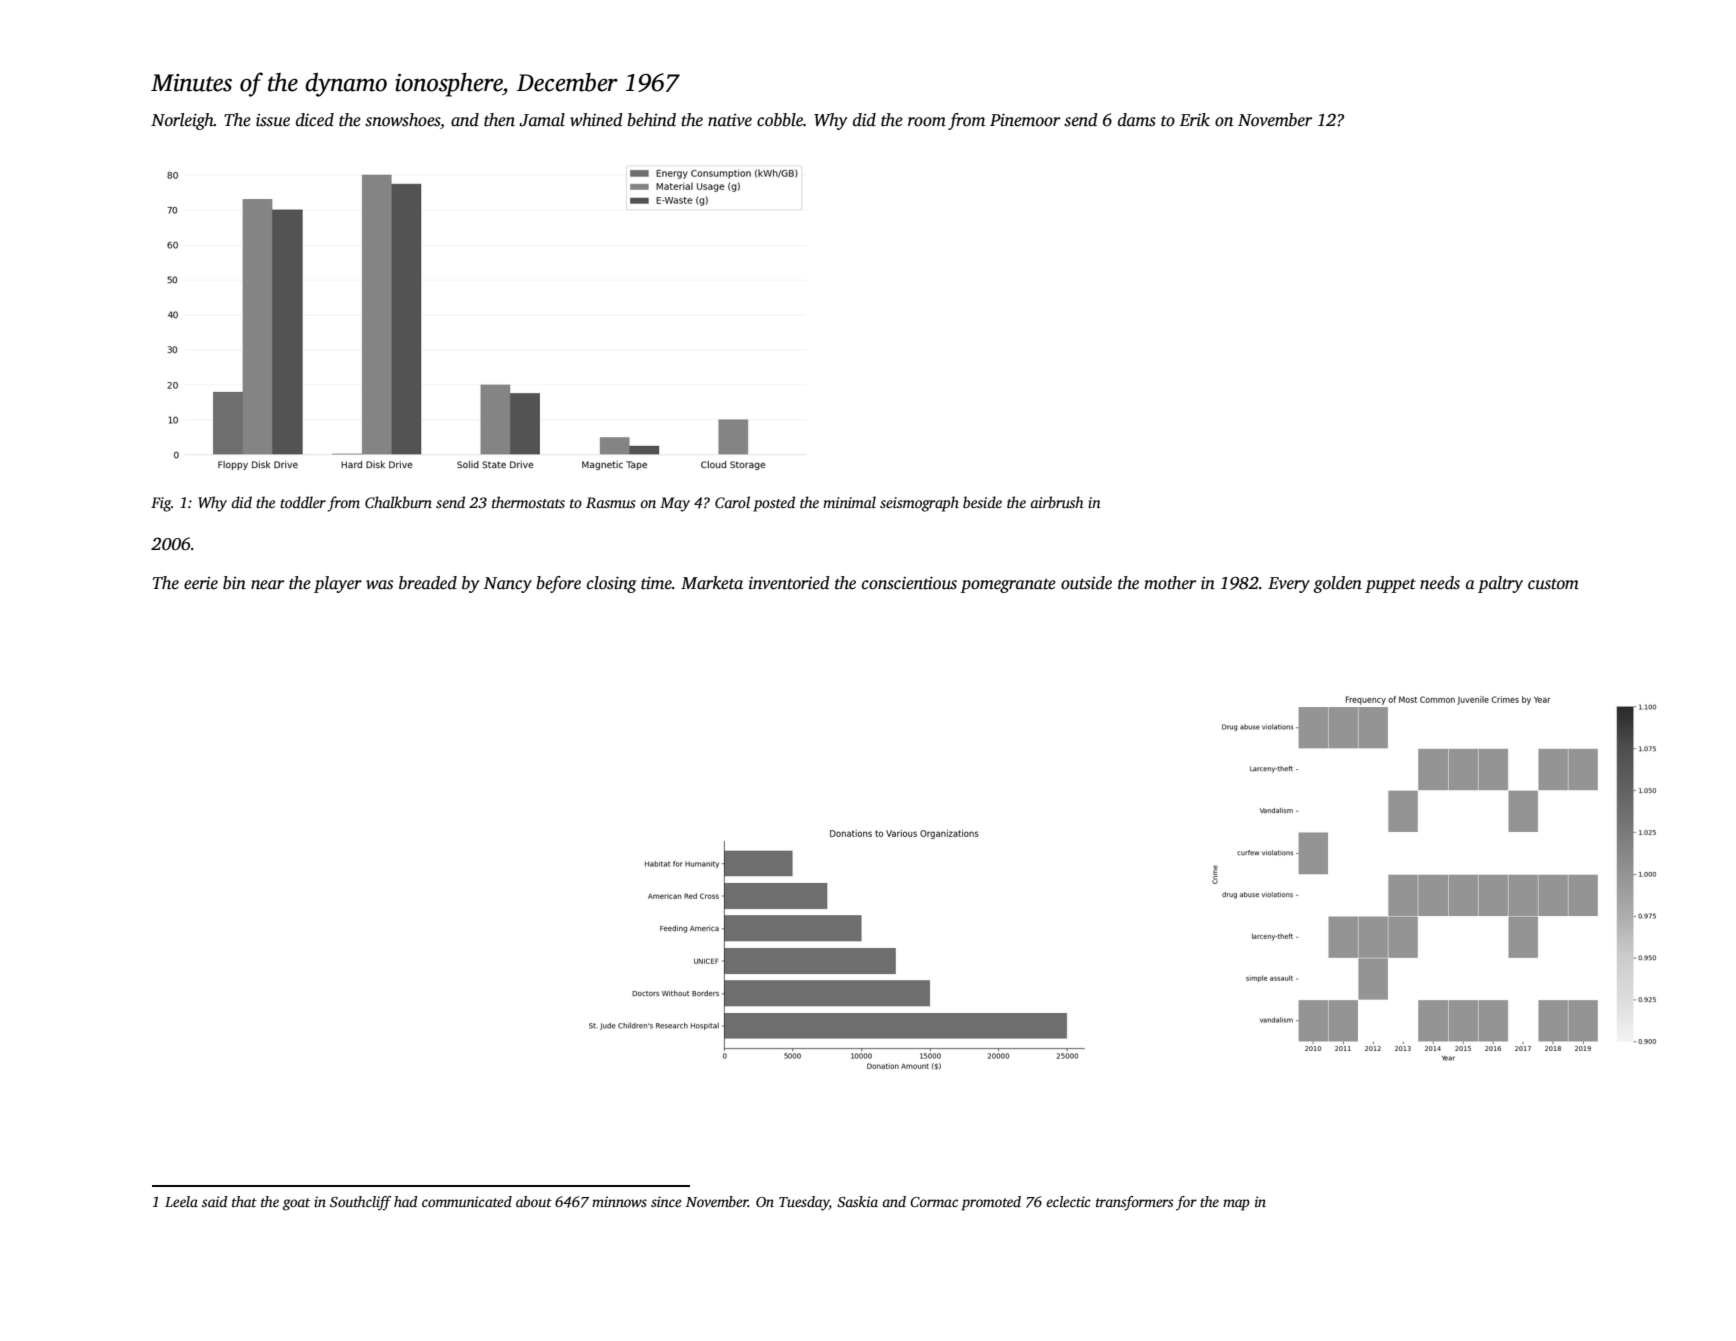 This document has height=1341, width=1736. Describe the element at coordinates (1289, 585) in the document. I see `Every` at that location.
